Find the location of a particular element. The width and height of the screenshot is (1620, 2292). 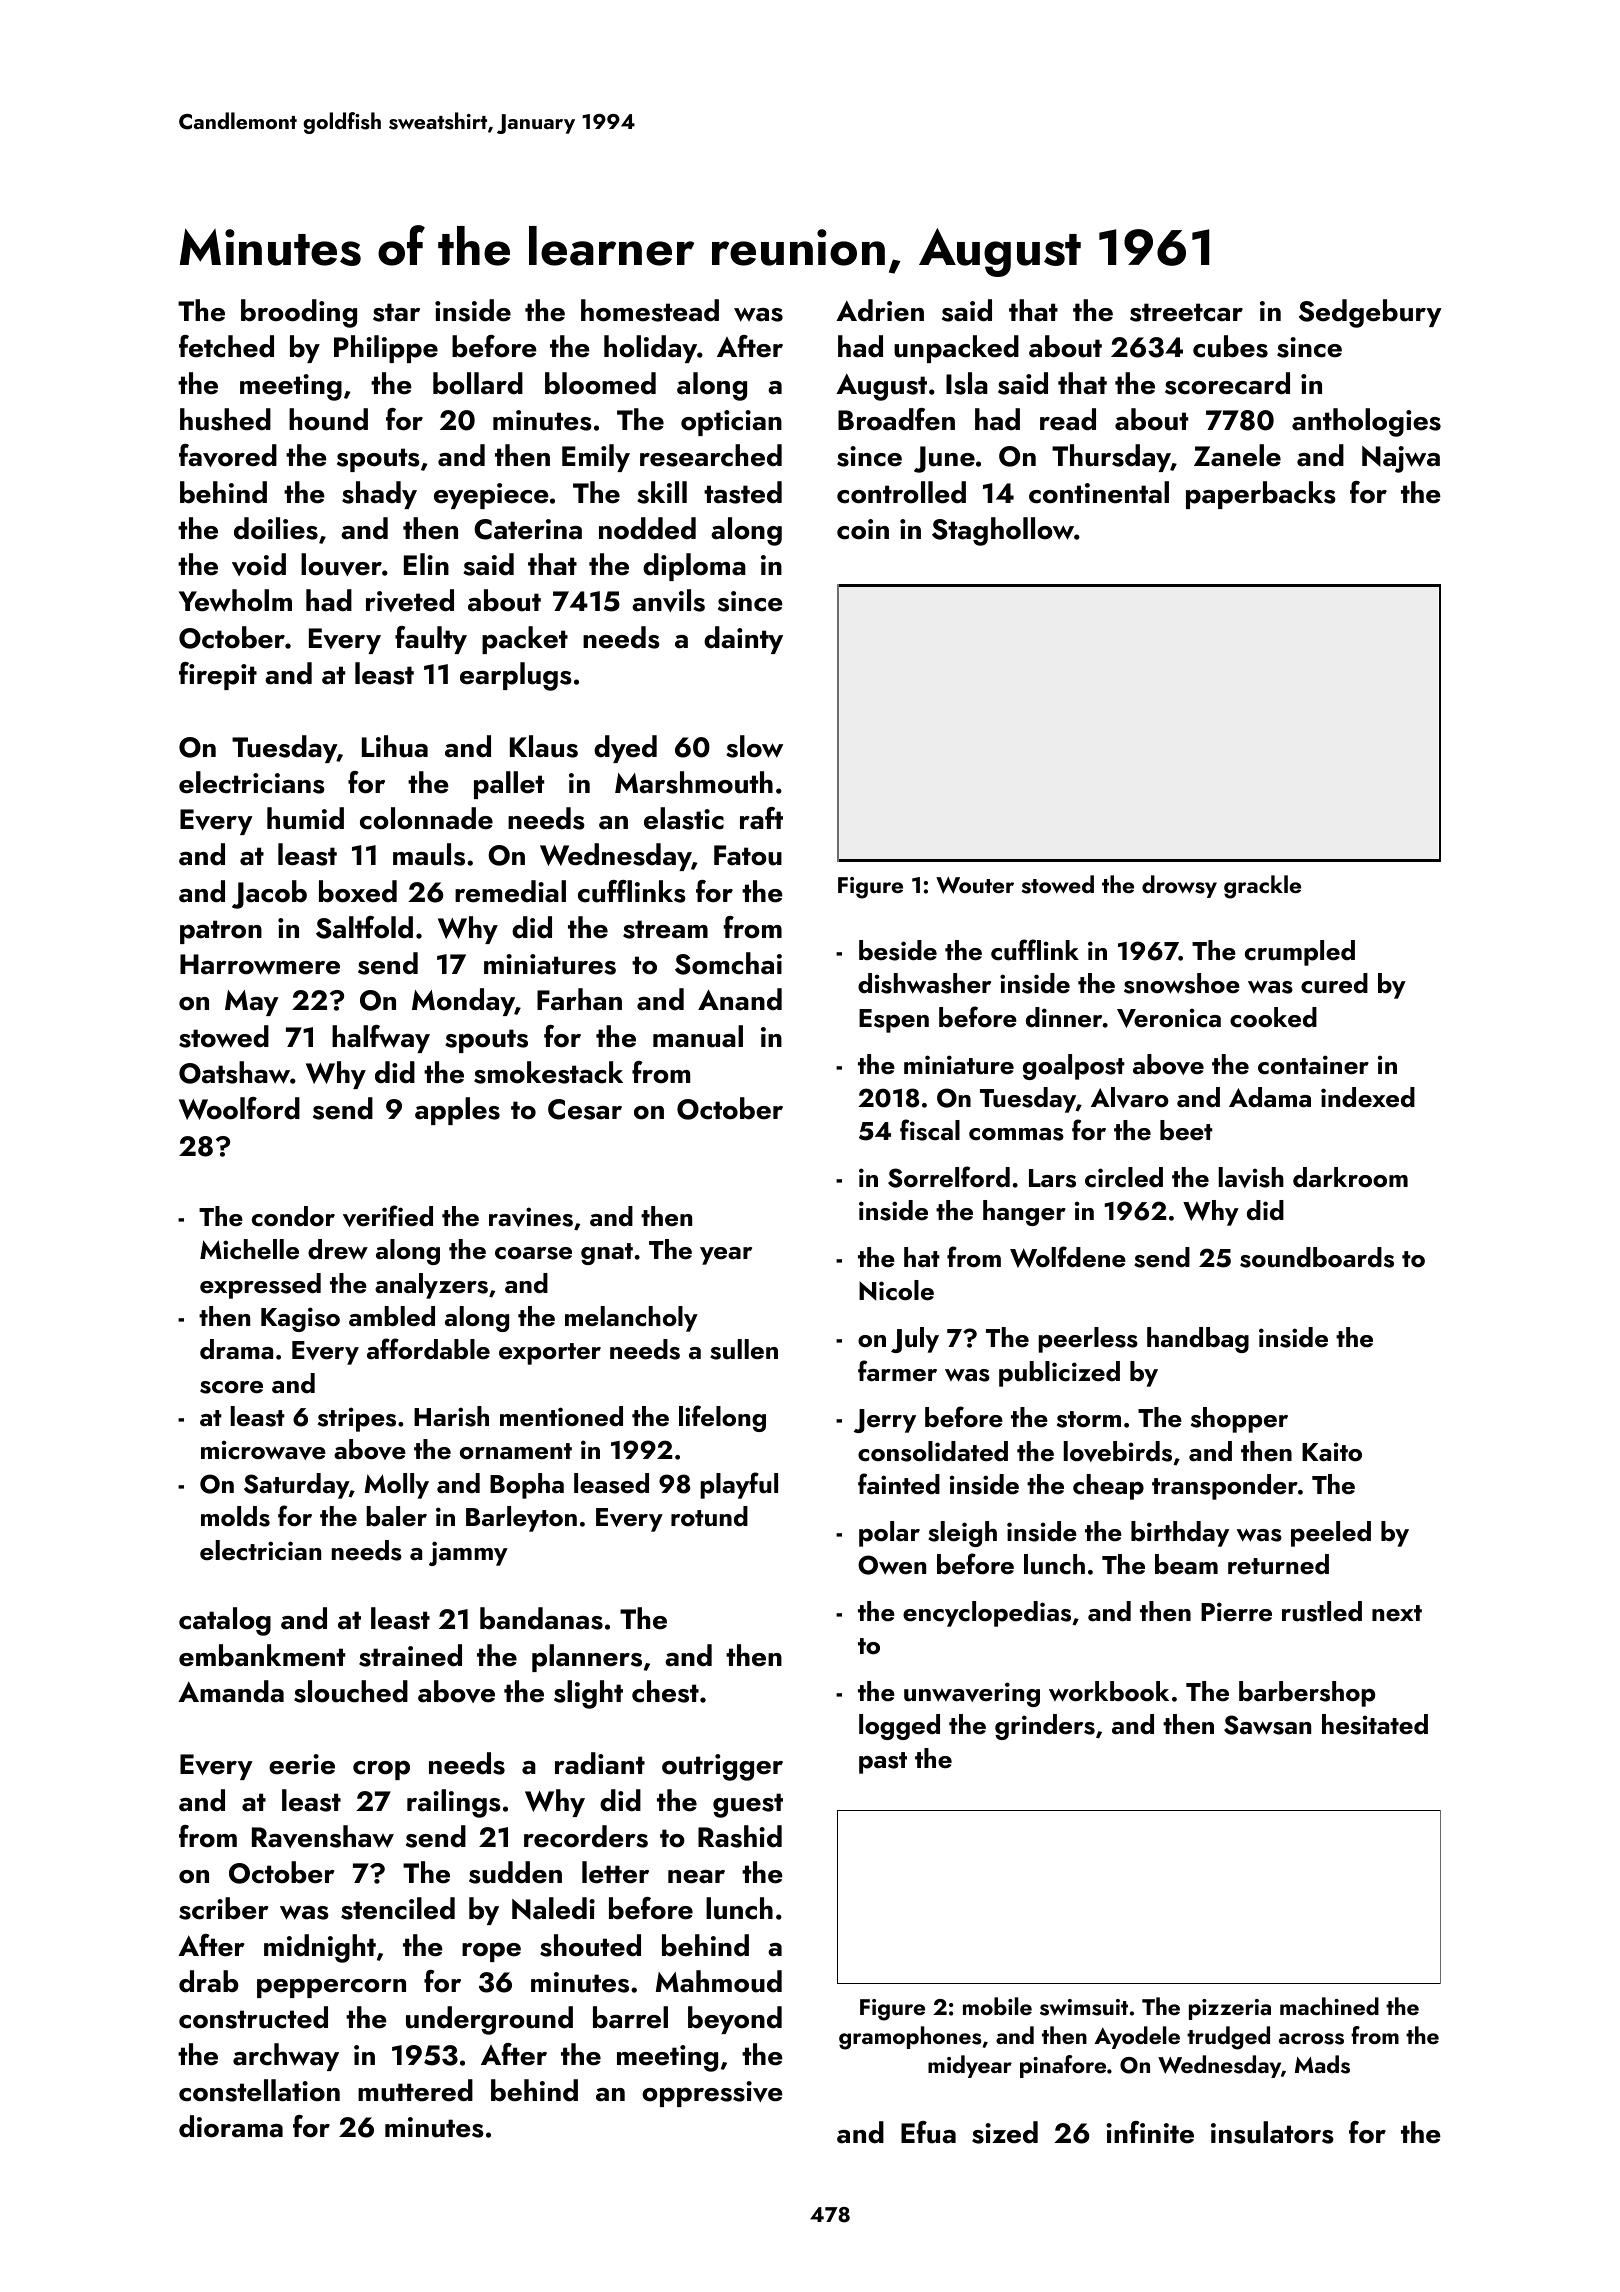

microwave is located at coordinates (263, 1450).
